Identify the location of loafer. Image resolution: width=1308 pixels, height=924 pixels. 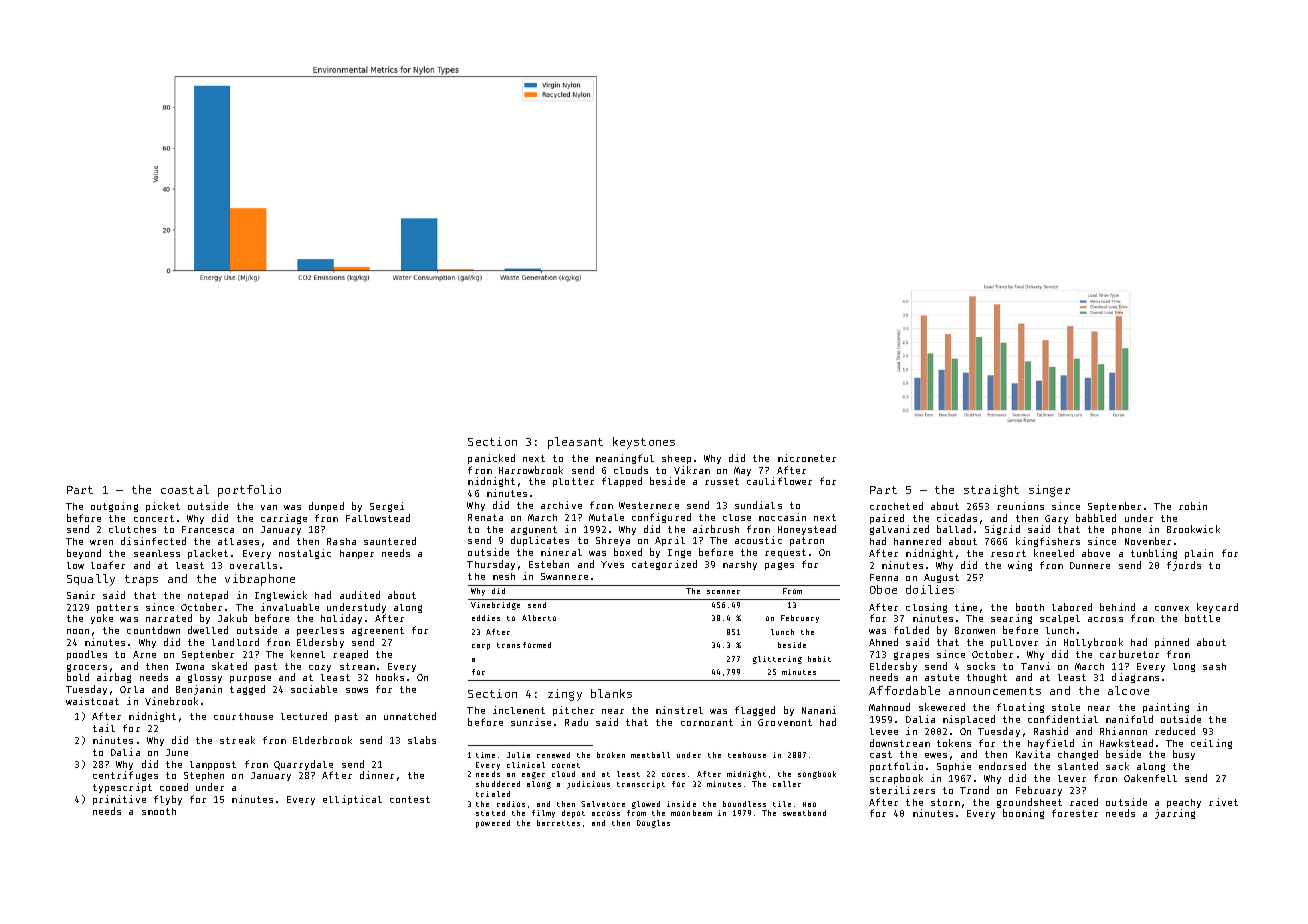
(108, 565).
